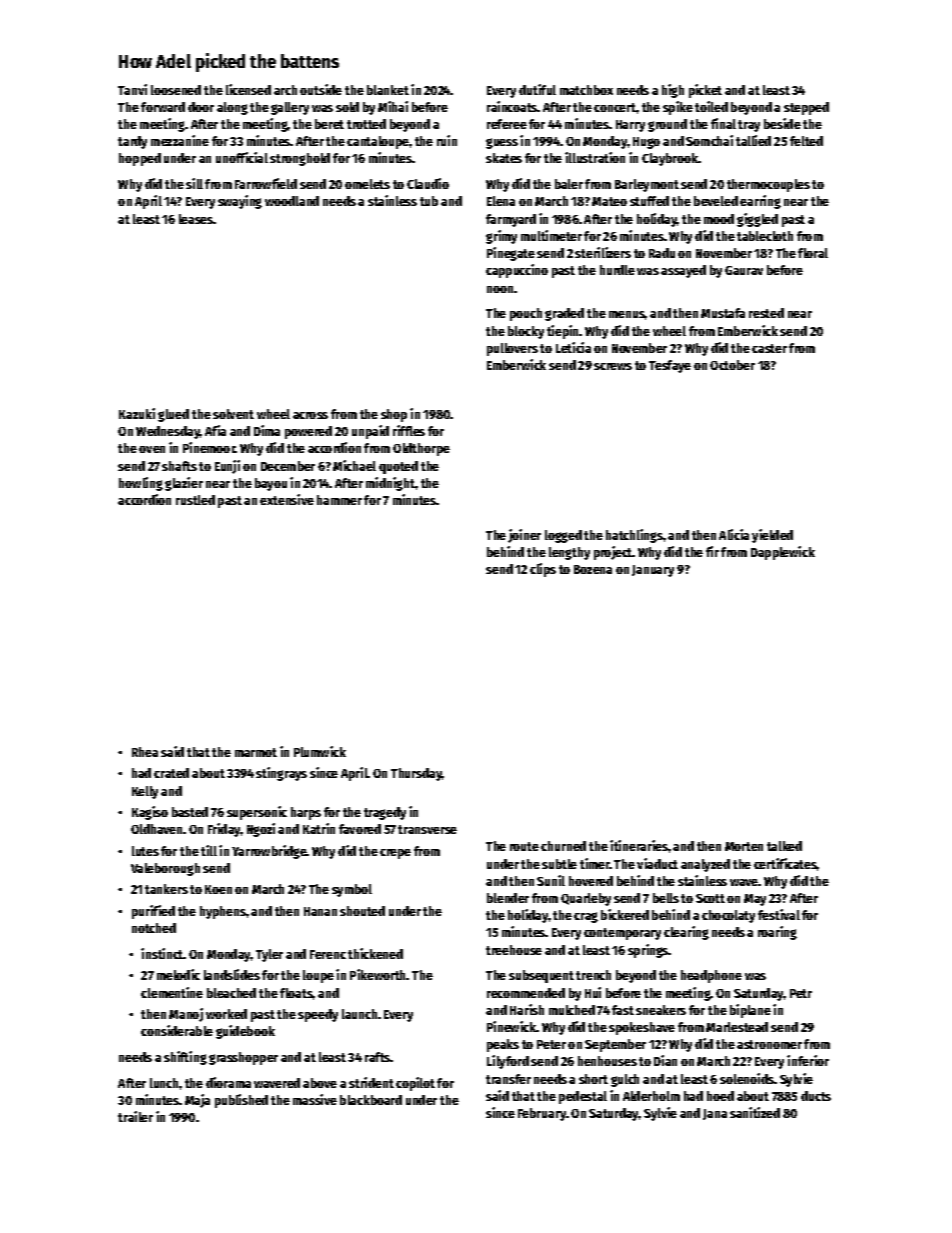 This page has width=952, height=1233. What do you see at coordinates (785, 863) in the page?
I see `certificates` at bounding box center [785, 863].
